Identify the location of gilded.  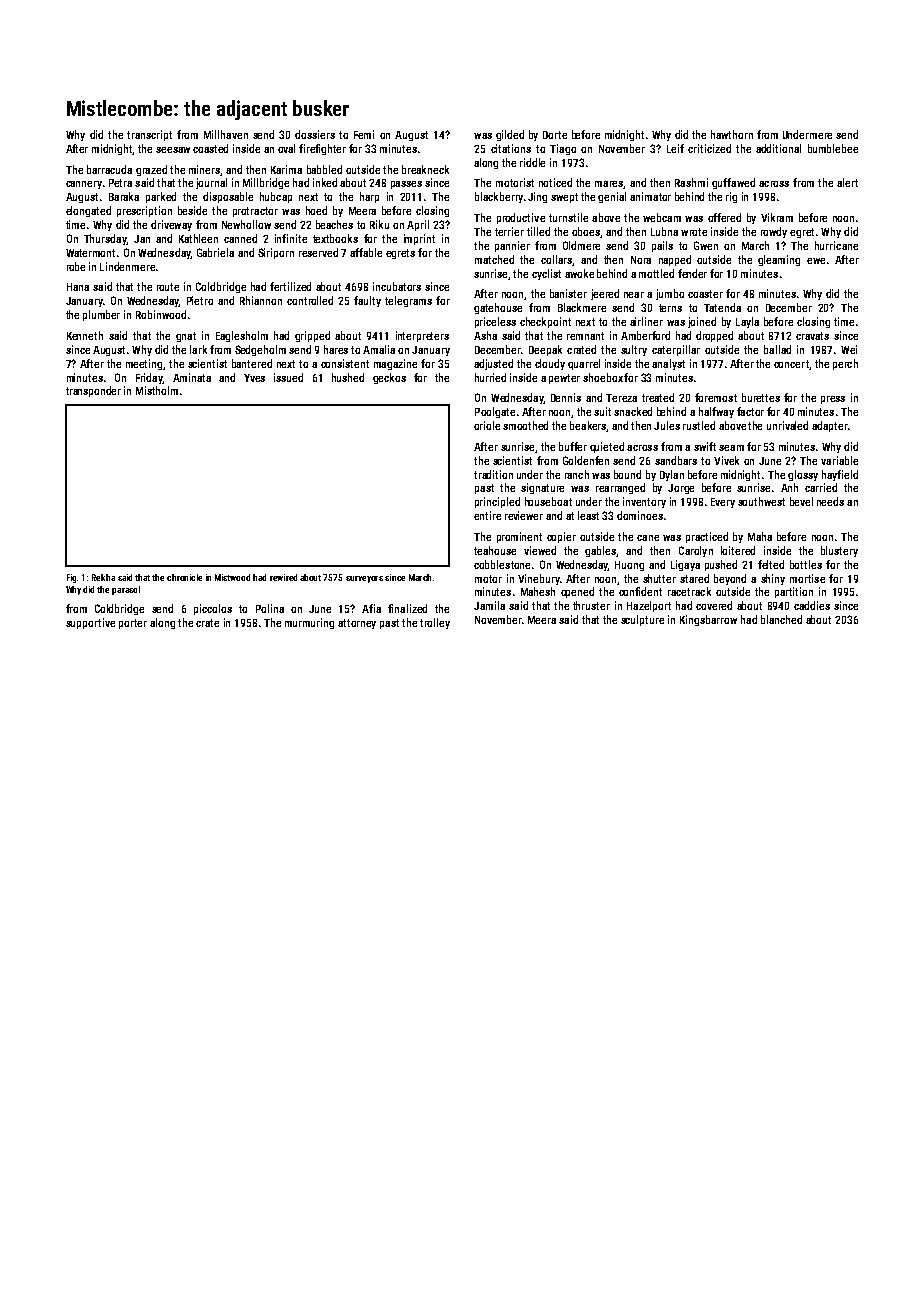
(510, 135).
